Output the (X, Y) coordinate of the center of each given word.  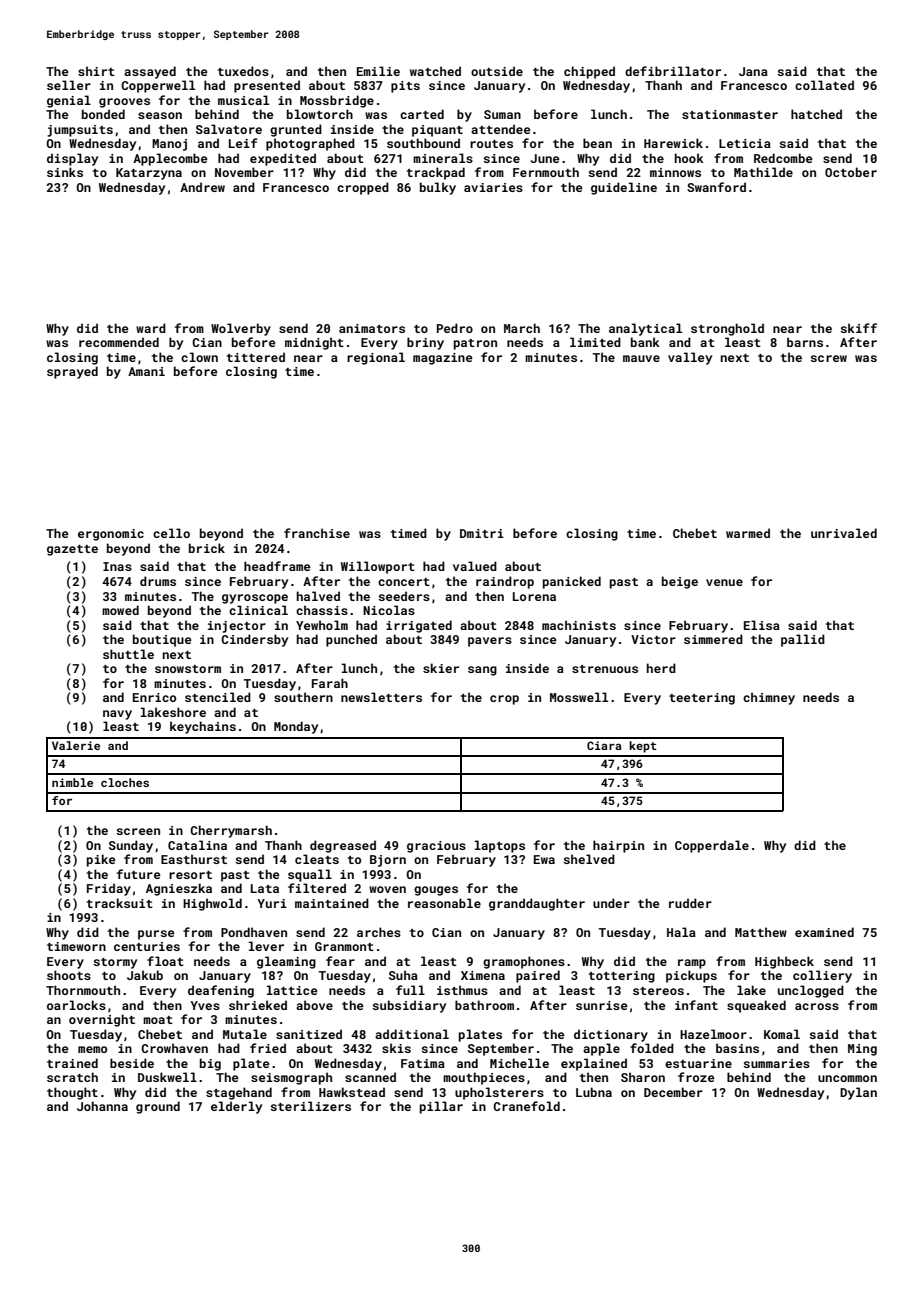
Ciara (604, 745)
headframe (277, 566)
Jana (753, 71)
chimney (769, 698)
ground (158, 1107)
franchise (317, 533)
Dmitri (482, 533)
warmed (748, 533)
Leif (243, 143)
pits (405, 87)
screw (829, 358)
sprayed (72, 372)
